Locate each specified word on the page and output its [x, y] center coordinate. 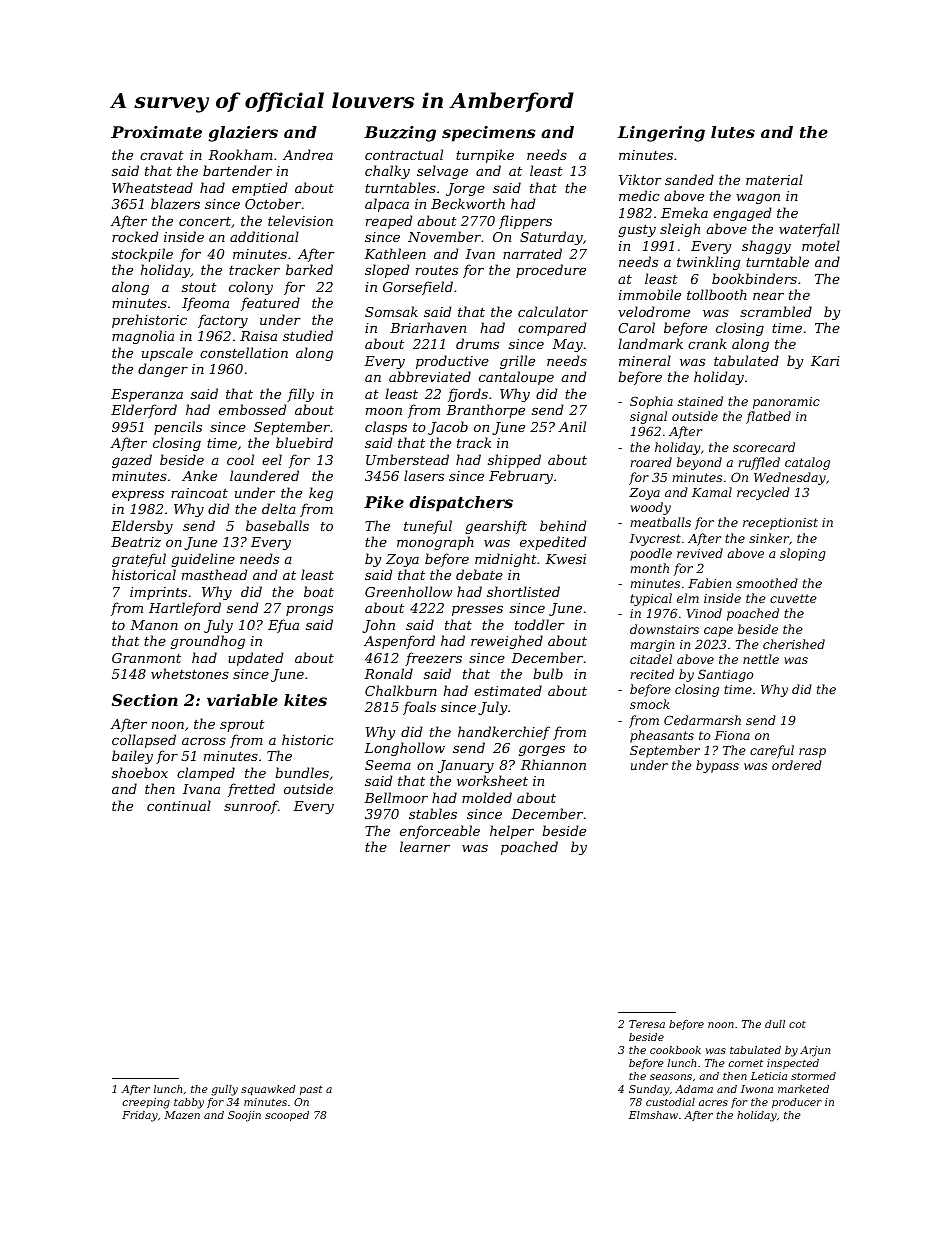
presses [477, 611]
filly [300, 395]
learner [425, 846]
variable [242, 700]
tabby [189, 1103]
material [774, 179]
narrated [532, 253]
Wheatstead [152, 187]
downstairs [664, 629]
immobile [650, 294]
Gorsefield [418, 288]
